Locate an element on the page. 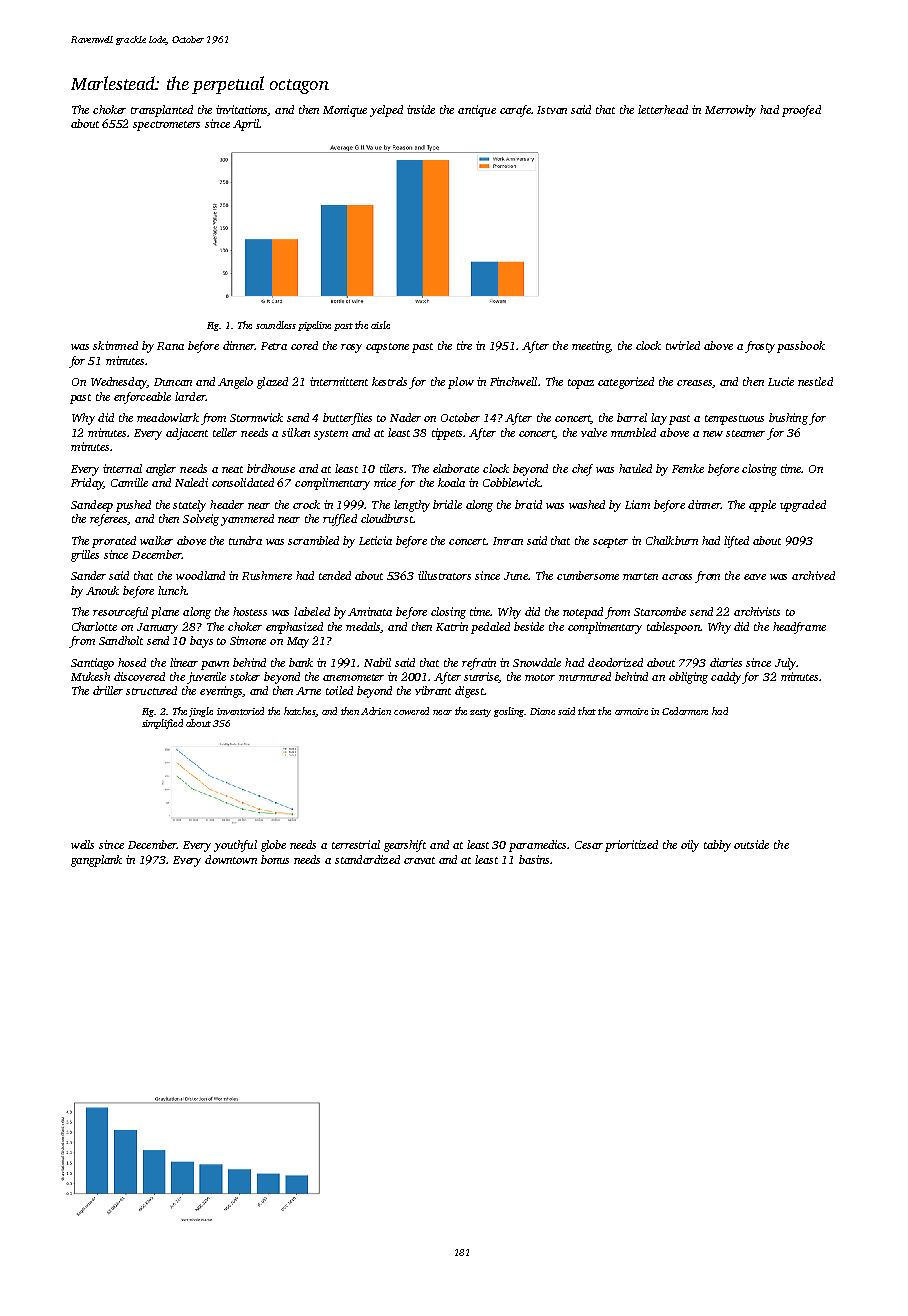  tabby is located at coordinates (717, 846).
